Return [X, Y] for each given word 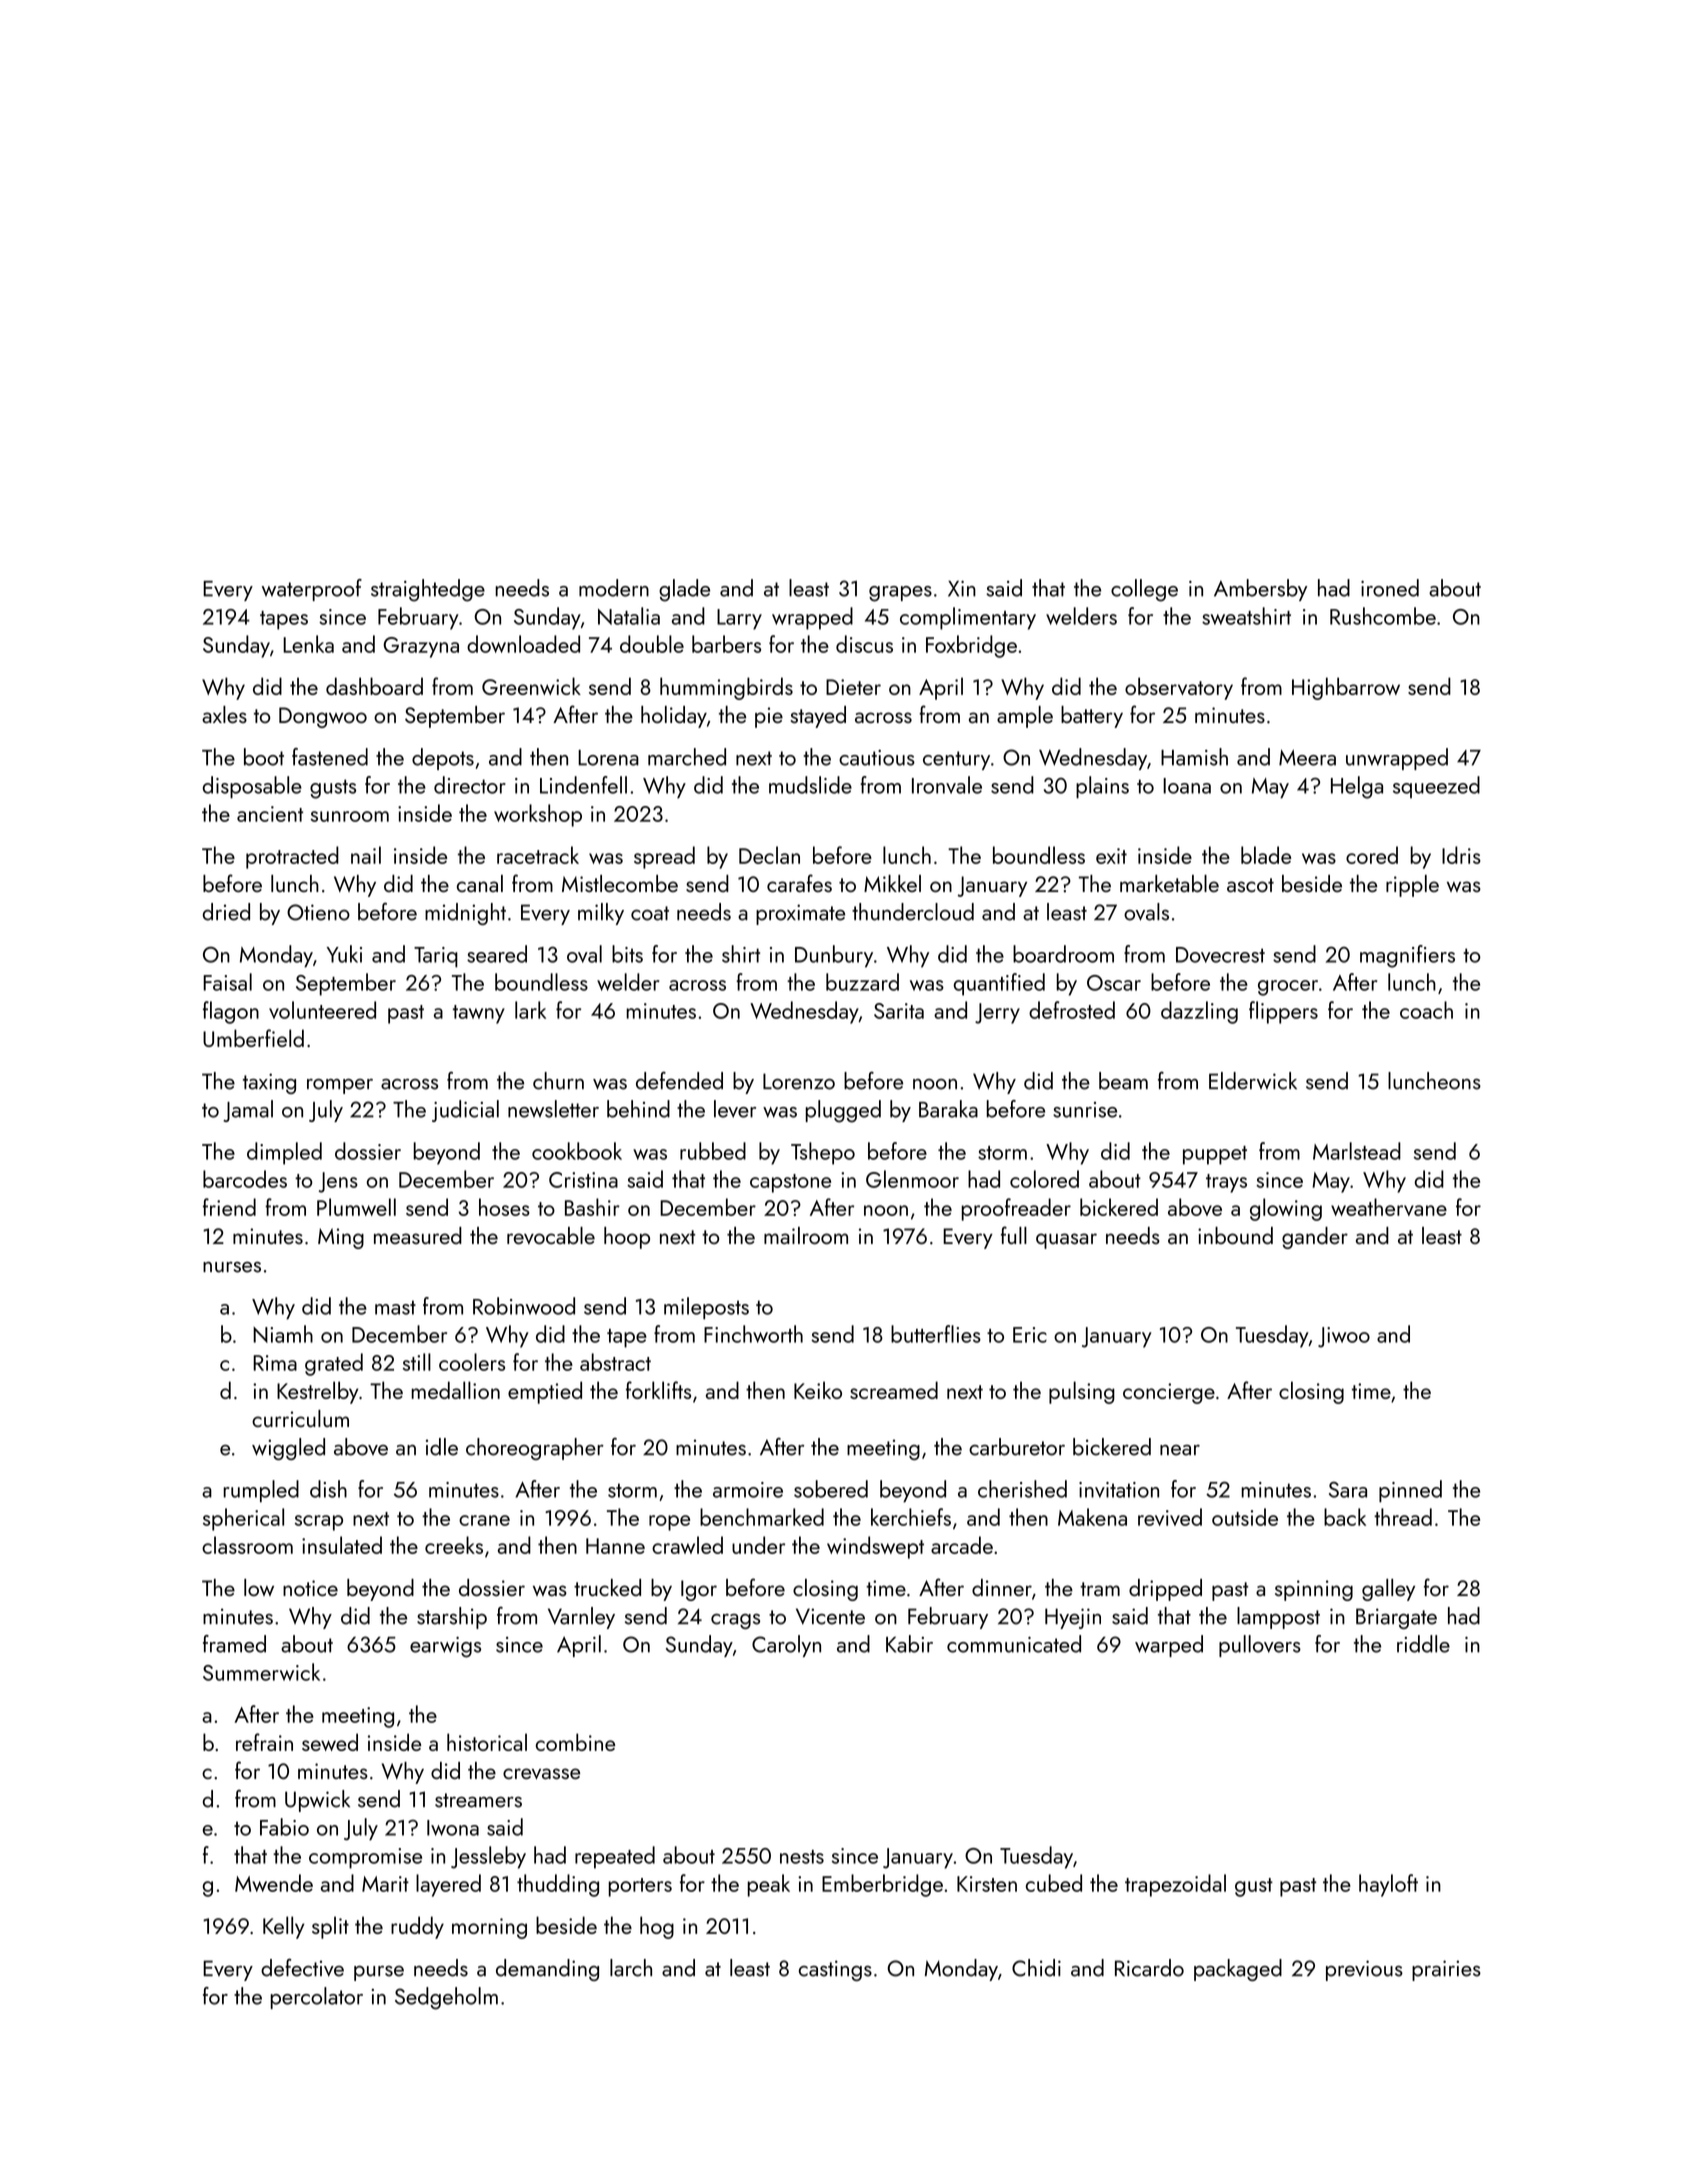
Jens [338, 1182]
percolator [317, 1998]
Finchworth [753, 1334]
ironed [1390, 588]
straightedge [428, 590]
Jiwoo [1344, 1337]
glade [684, 590]
